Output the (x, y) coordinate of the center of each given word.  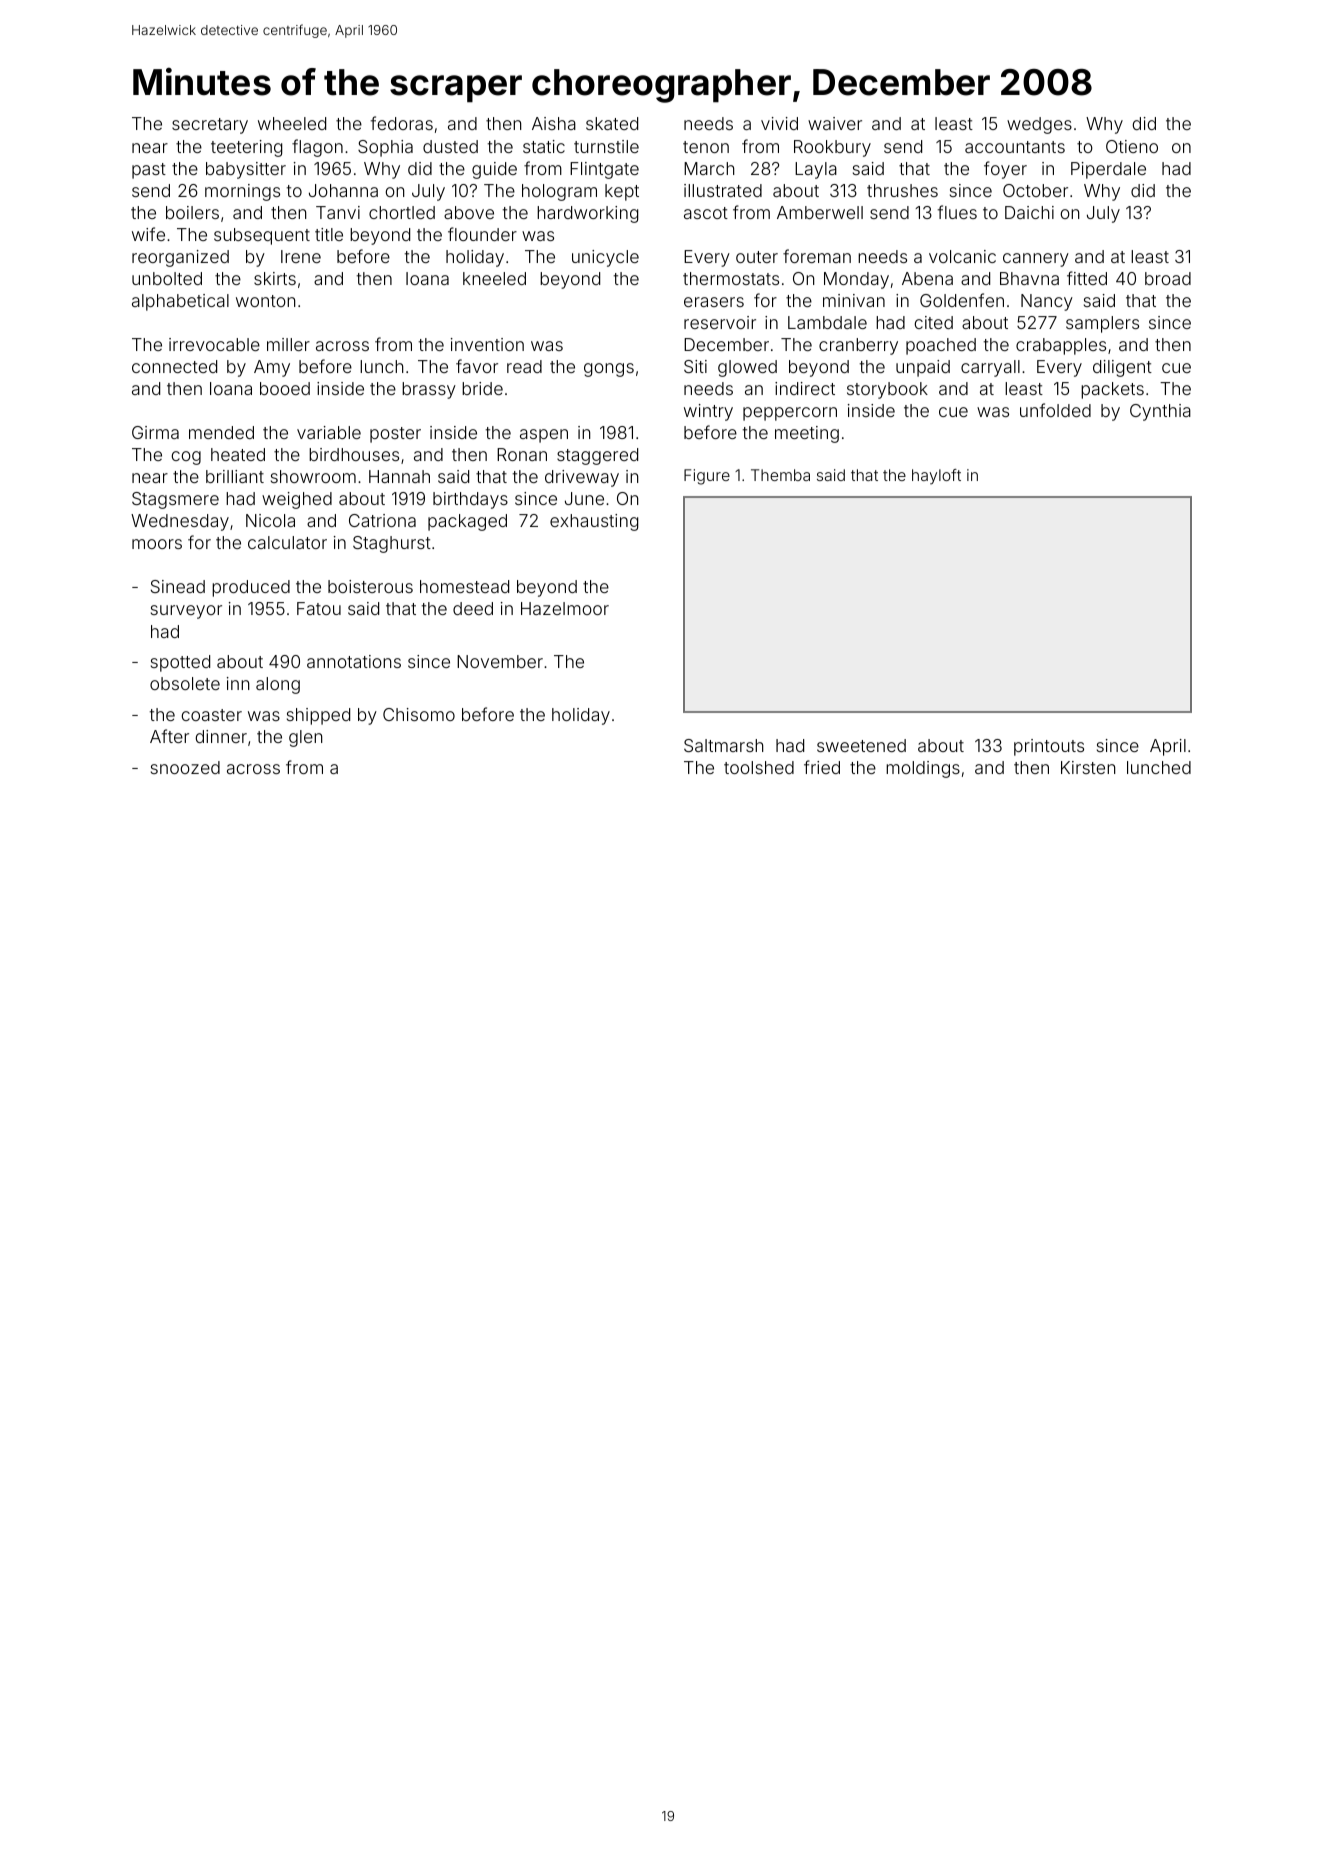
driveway (582, 478)
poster (395, 435)
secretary (210, 126)
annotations (354, 661)
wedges (1039, 125)
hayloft (936, 477)
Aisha (554, 123)
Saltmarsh (723, 745)
